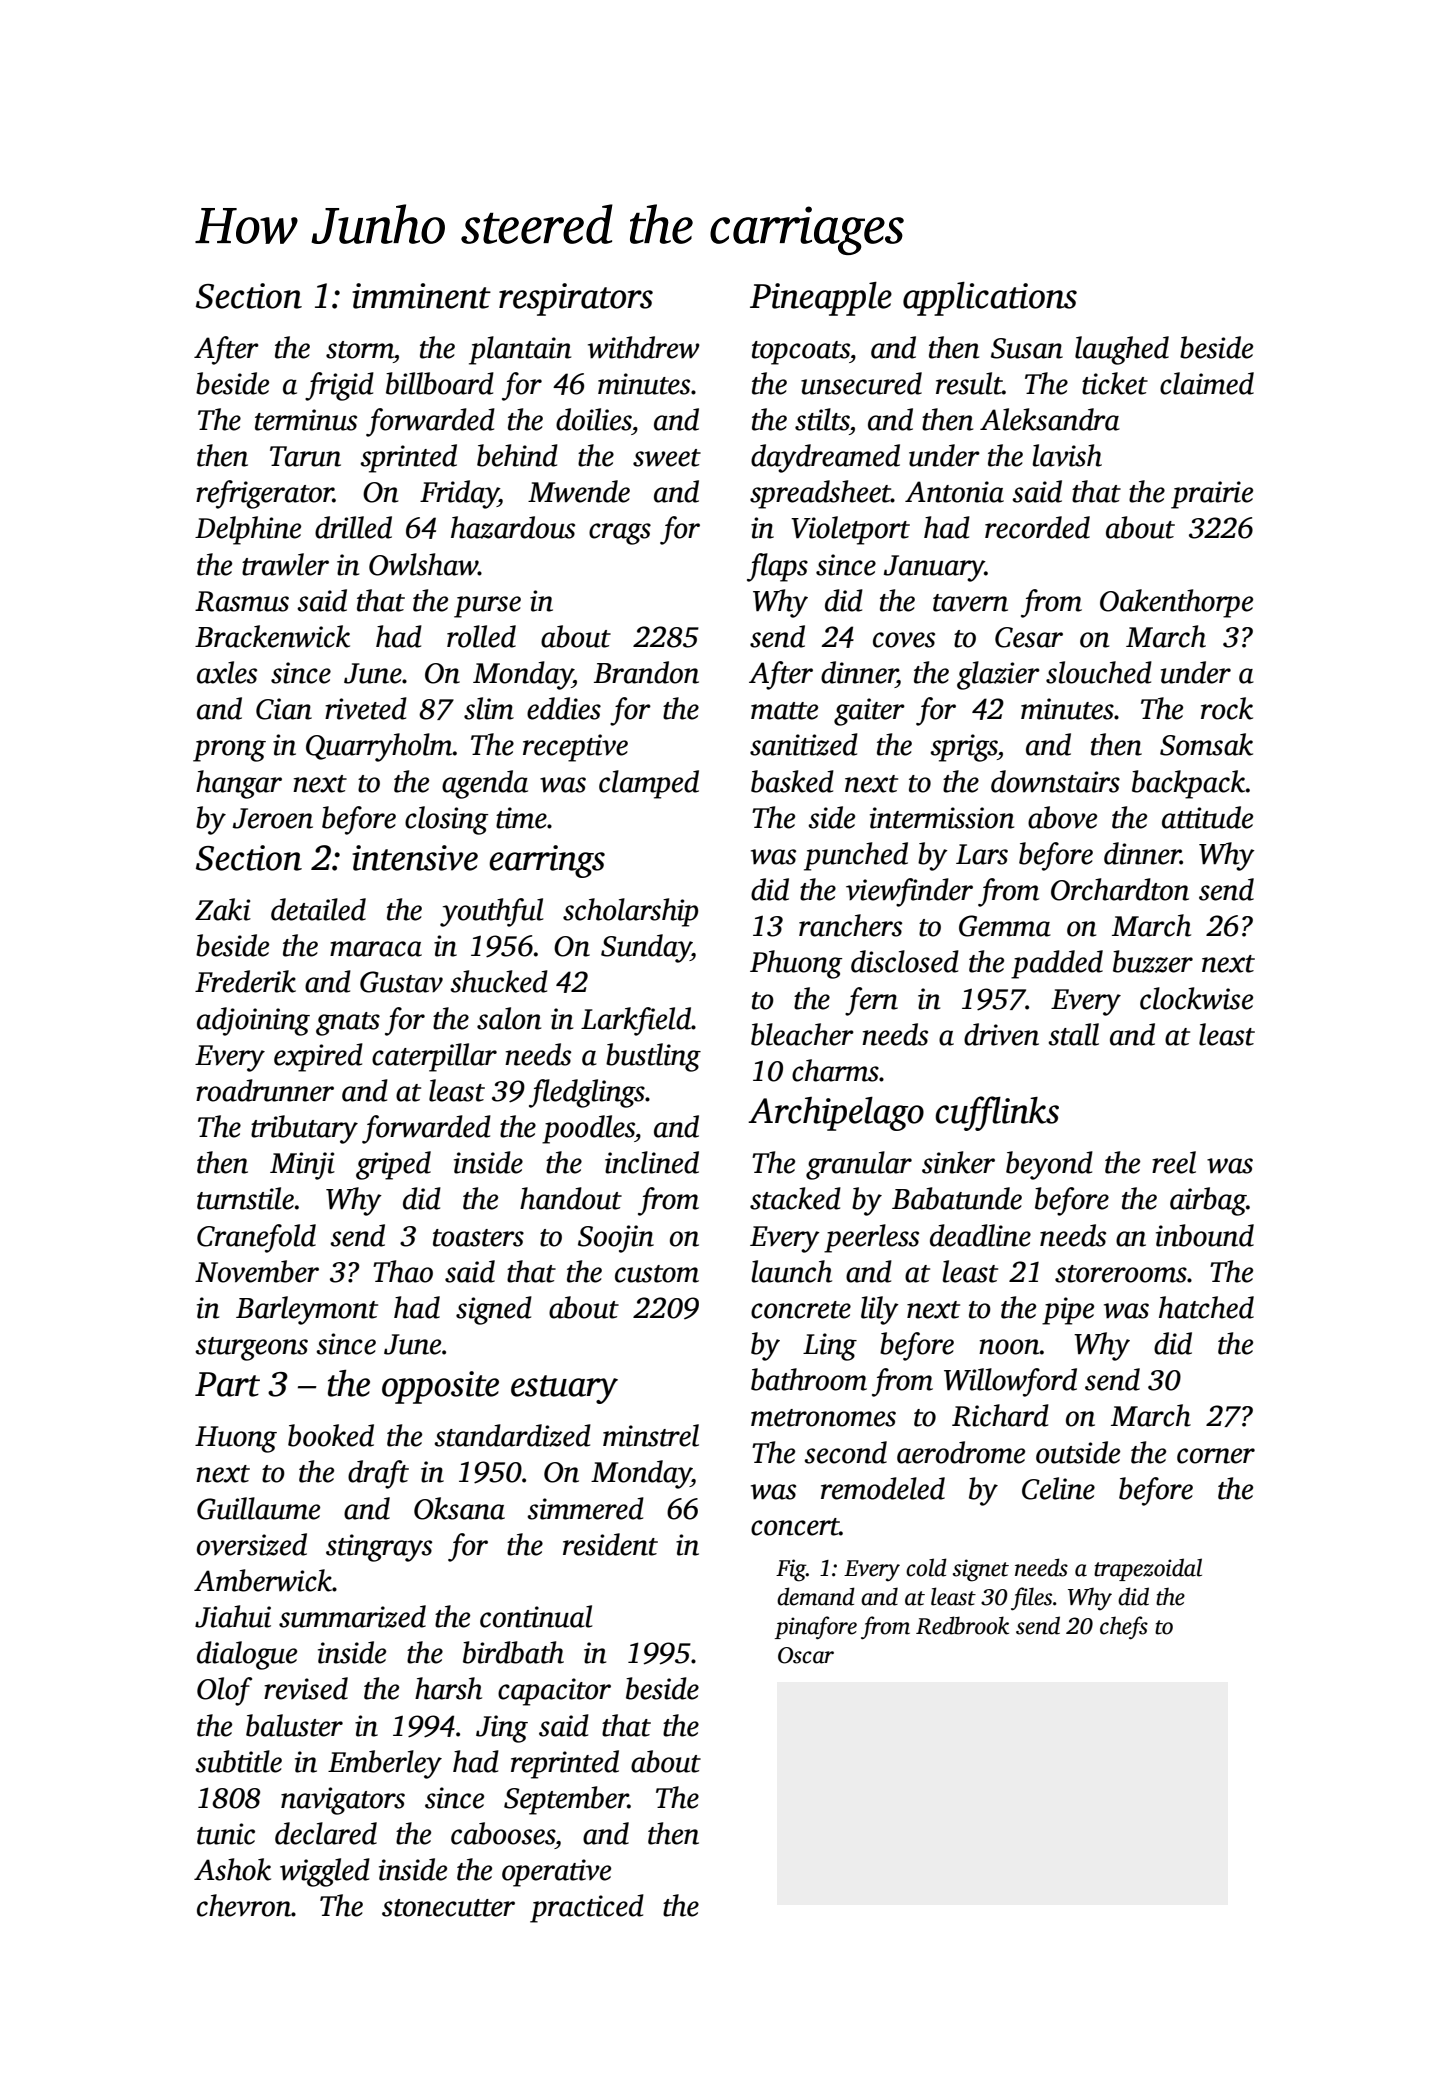 This screenshot has width=1450, height=2100. Describe the element at coordinates (823, 1418) in the screenshot. I see `metronomes` at that location.
